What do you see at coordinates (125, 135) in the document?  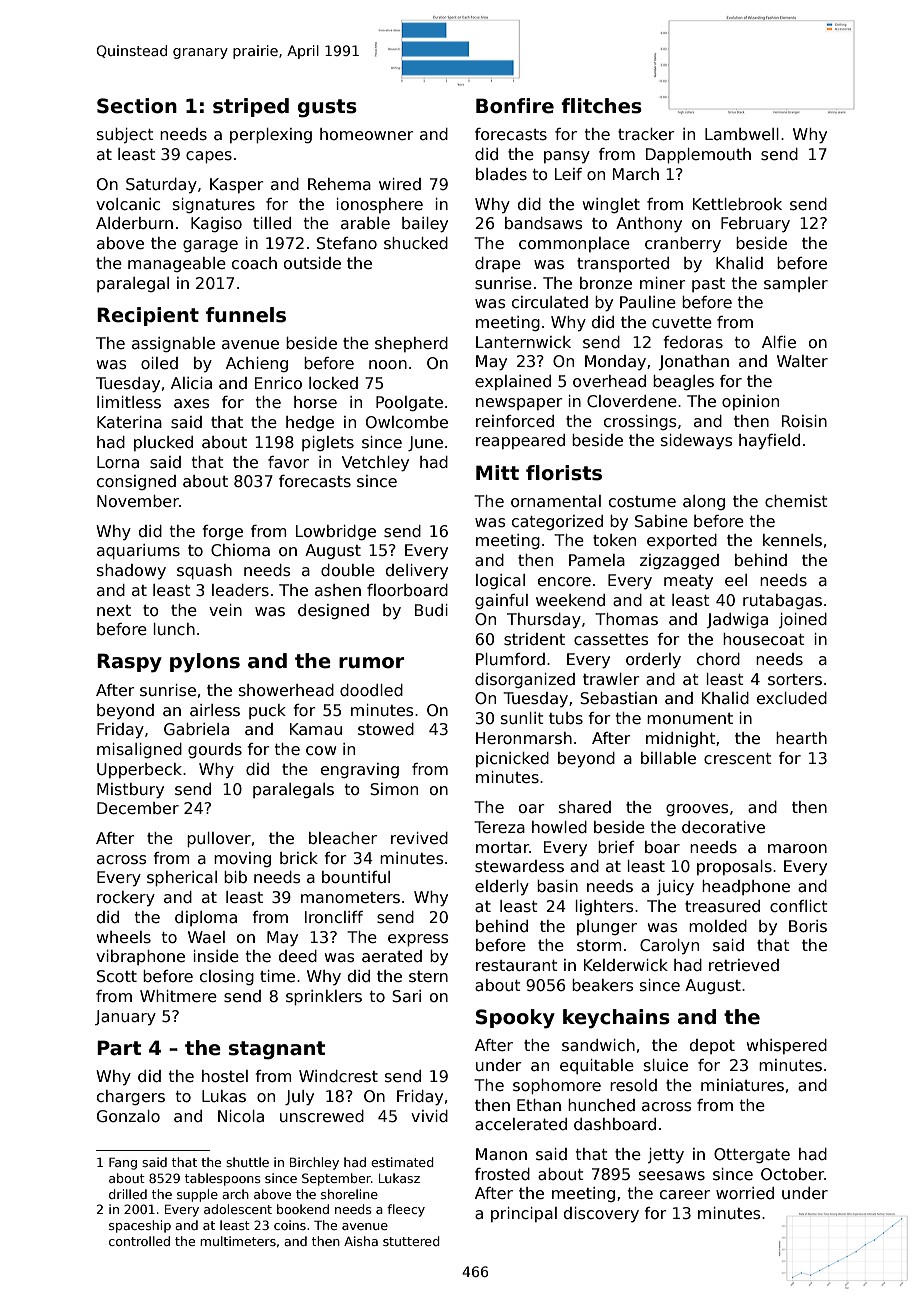 I see `subject` at bounding box center [125, 135].
